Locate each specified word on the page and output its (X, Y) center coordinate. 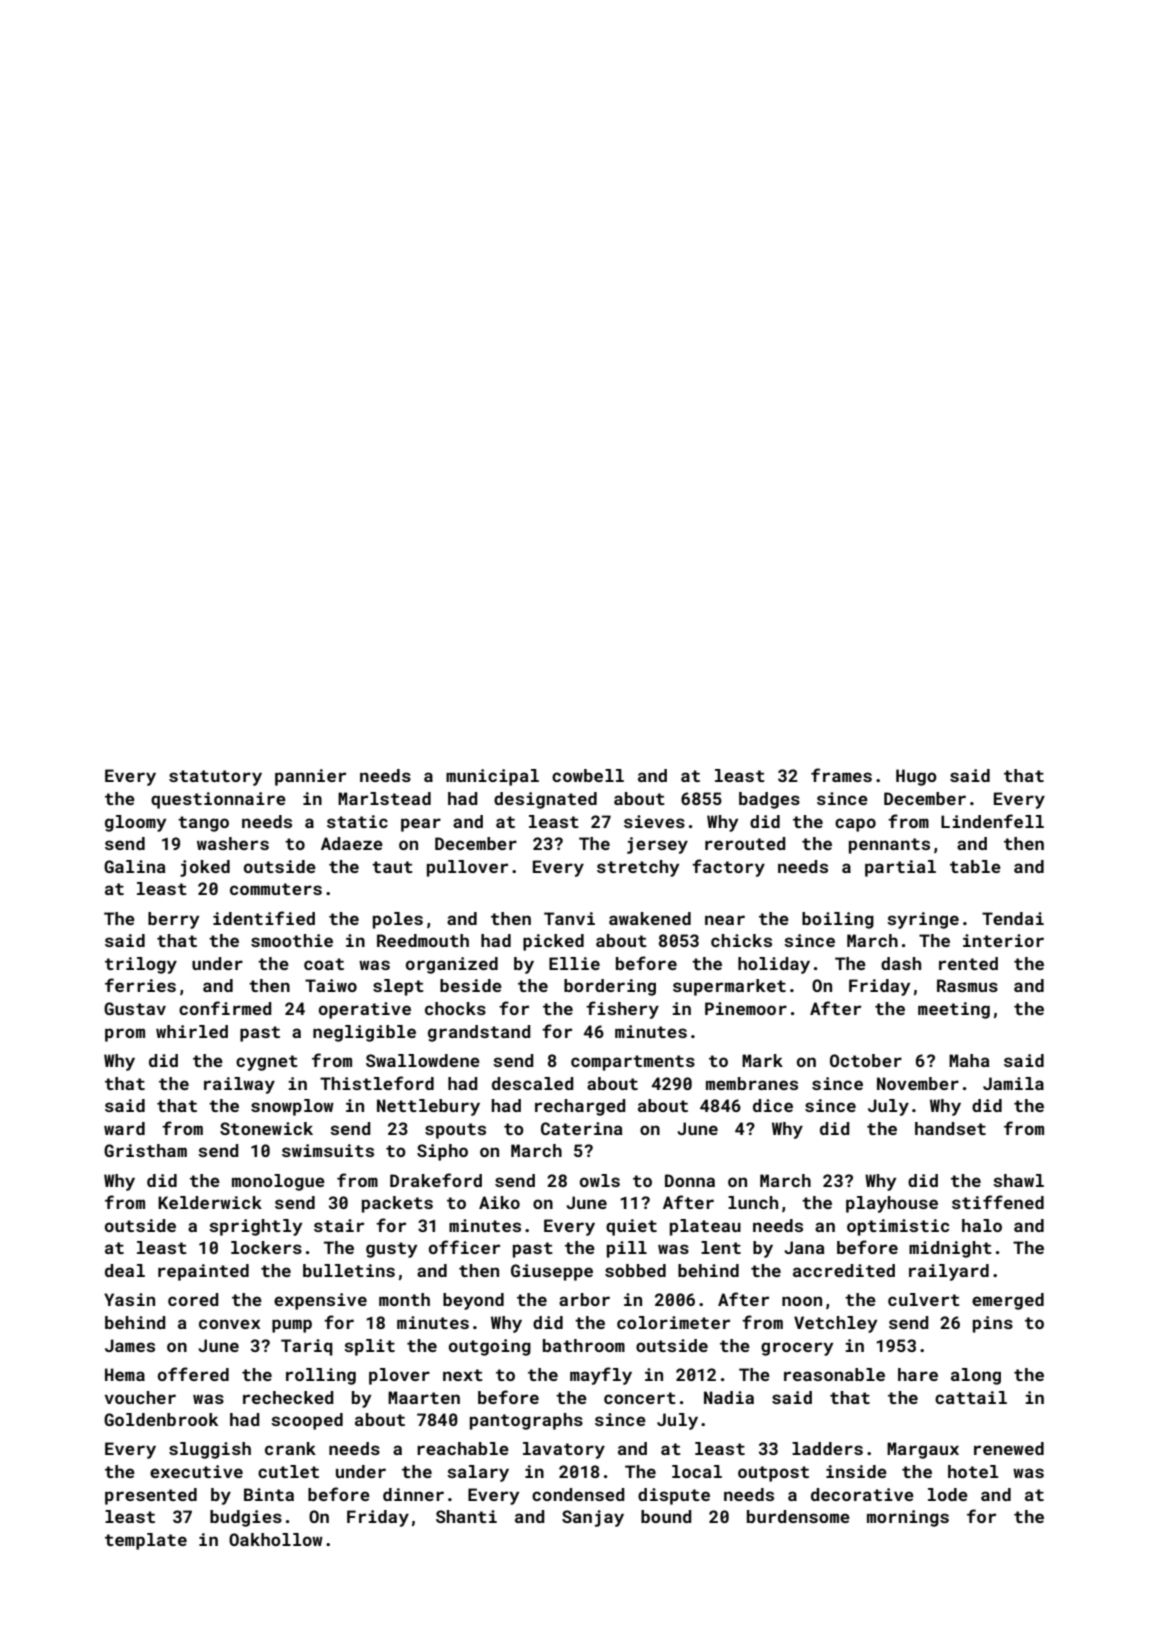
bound (666, 1516)
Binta (269, 1494)
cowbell (588, 775)
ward (124, 1128)
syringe (923, 920)
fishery (622, 1010)
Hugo (916, 777)
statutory (215, 778)
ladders (827, 1448)
